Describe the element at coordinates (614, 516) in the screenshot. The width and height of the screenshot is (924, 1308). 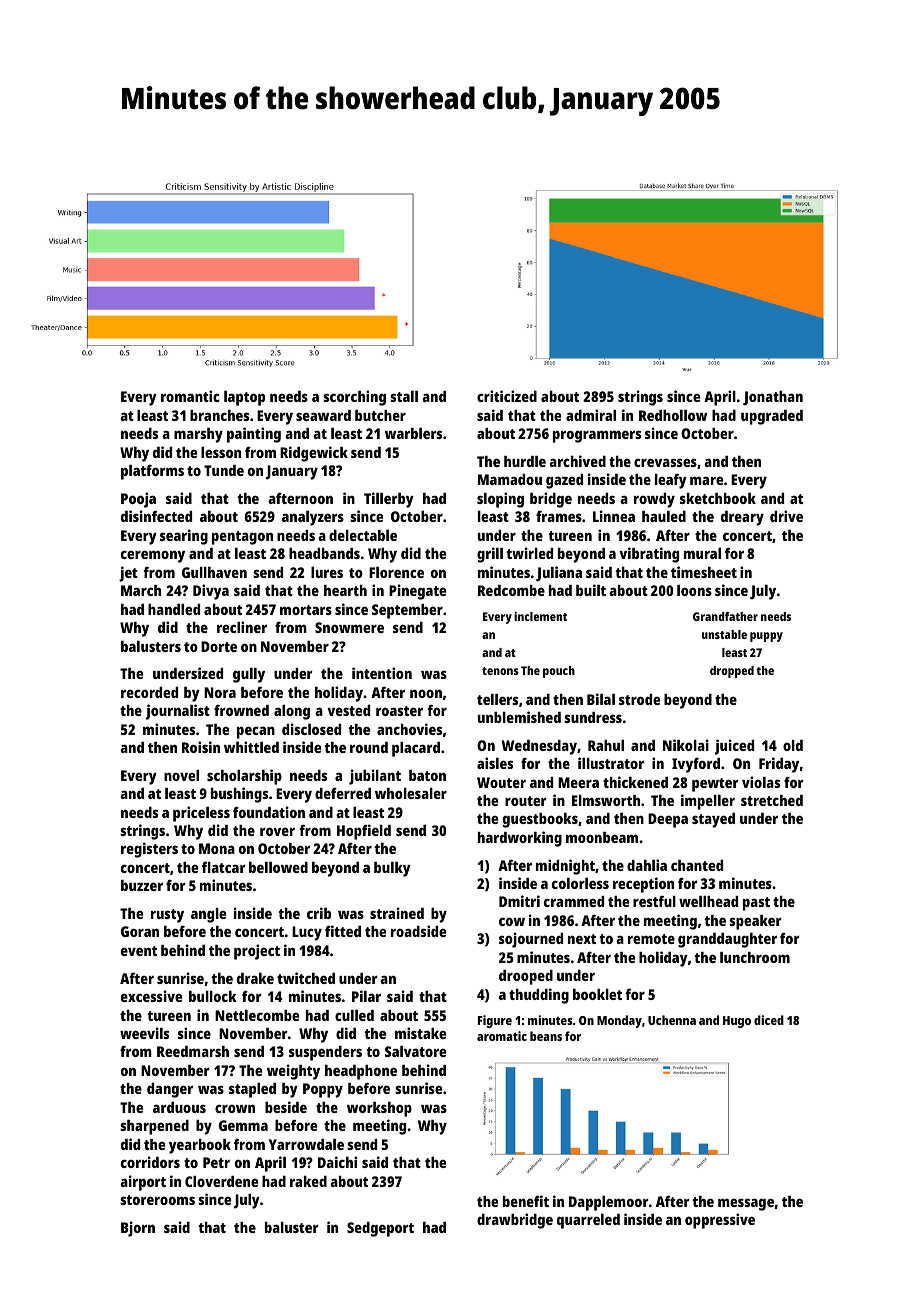
I see `Linnea` at that location.
